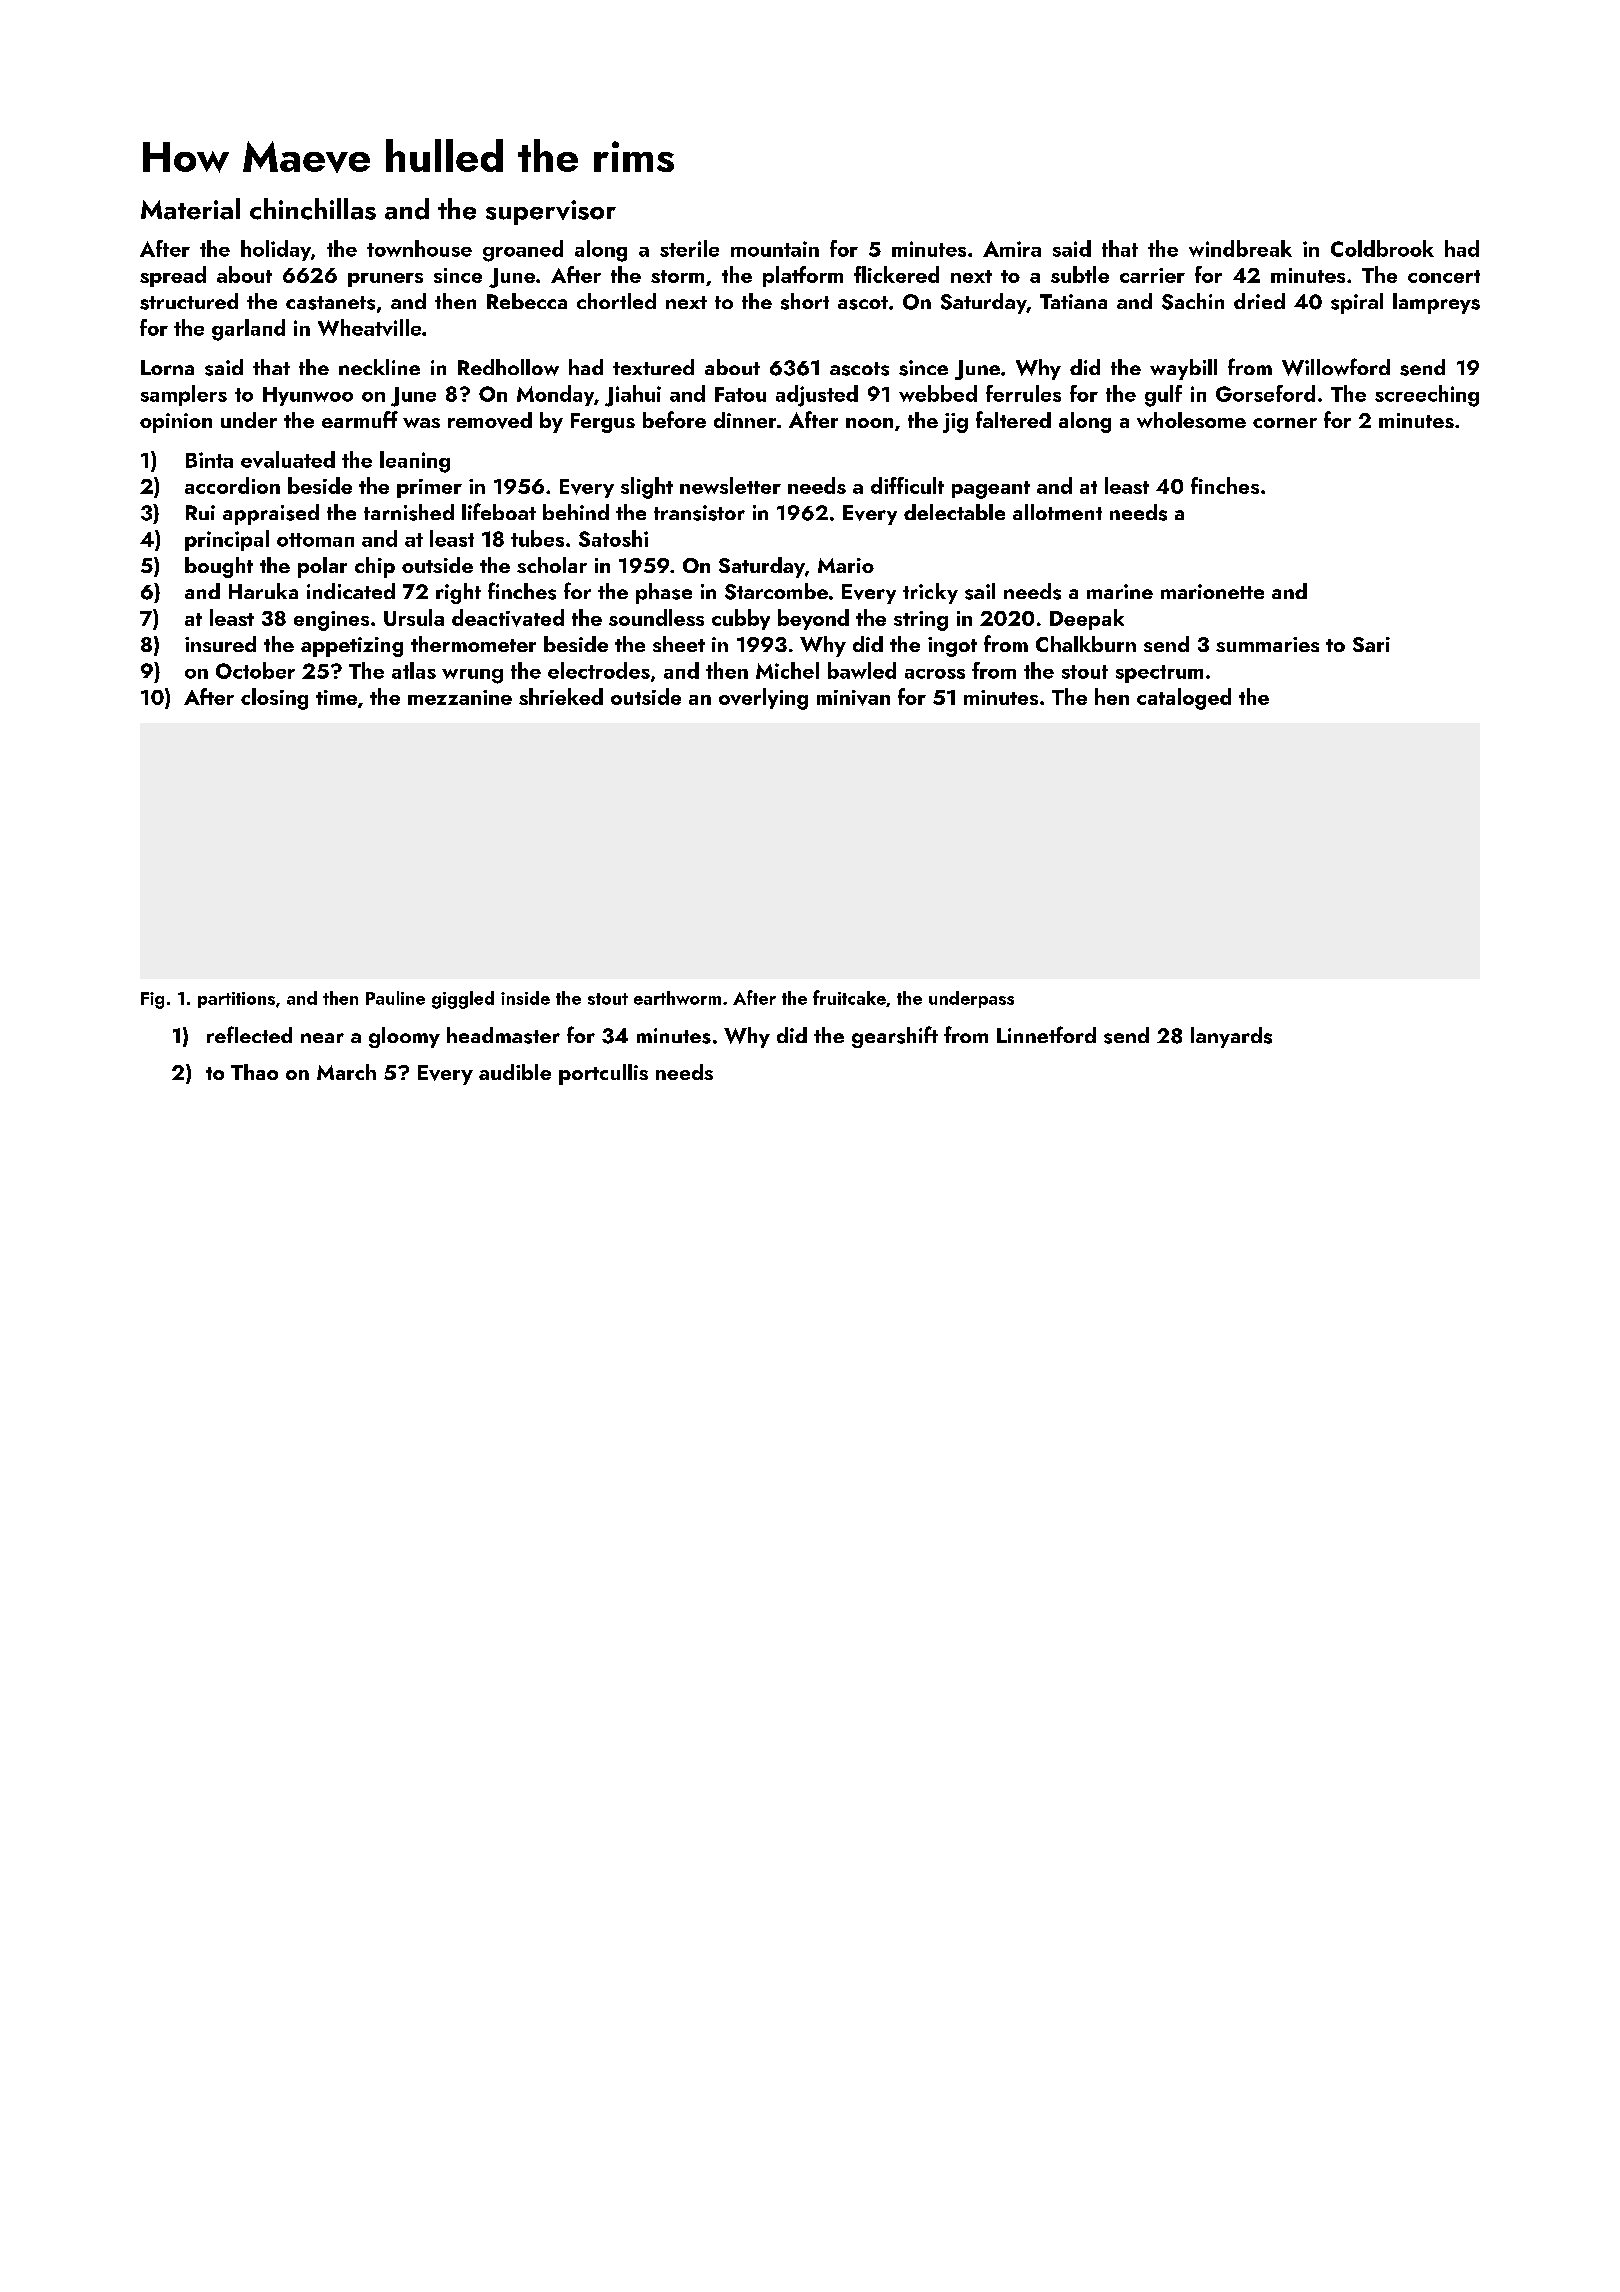 Image resolution: width=1620 pixels, height=2292 pixels. What do you see at coordinates (677, 998) in the screenshot?
I see `earthworm` at bounding box center [677, 998].
